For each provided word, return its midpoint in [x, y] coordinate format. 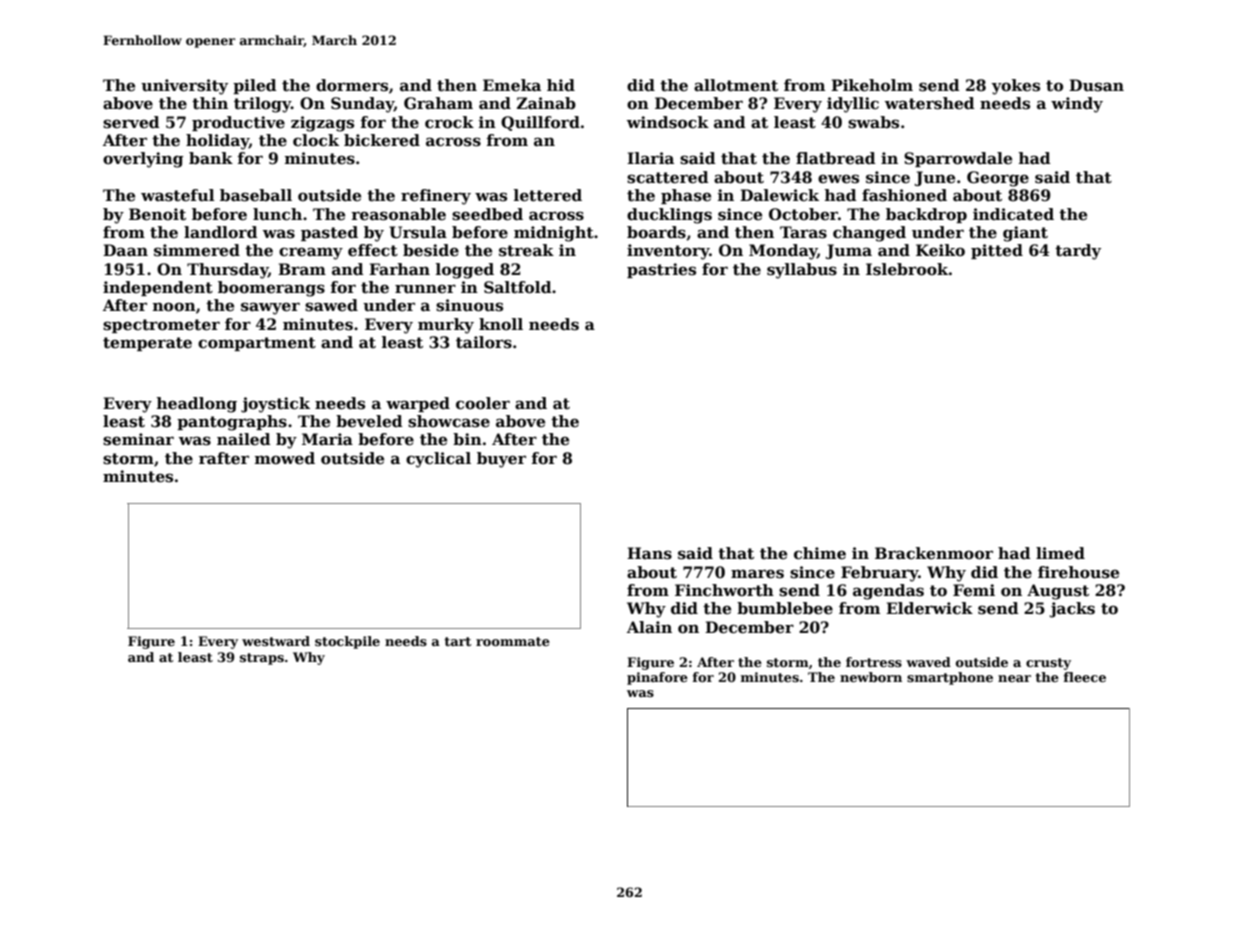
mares [757, 574]
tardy [1078, 252]
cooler [483, 403]
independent [158, 288]
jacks [1072, 610]
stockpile [347, 642]
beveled [369, 421]
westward [276, 641]
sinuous [469, 305]
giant [1025, 234]
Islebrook [907, 269]
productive [238, 123]
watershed [930, 103]
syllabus [802, 271]
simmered [197, 250]
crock [449, 122]
